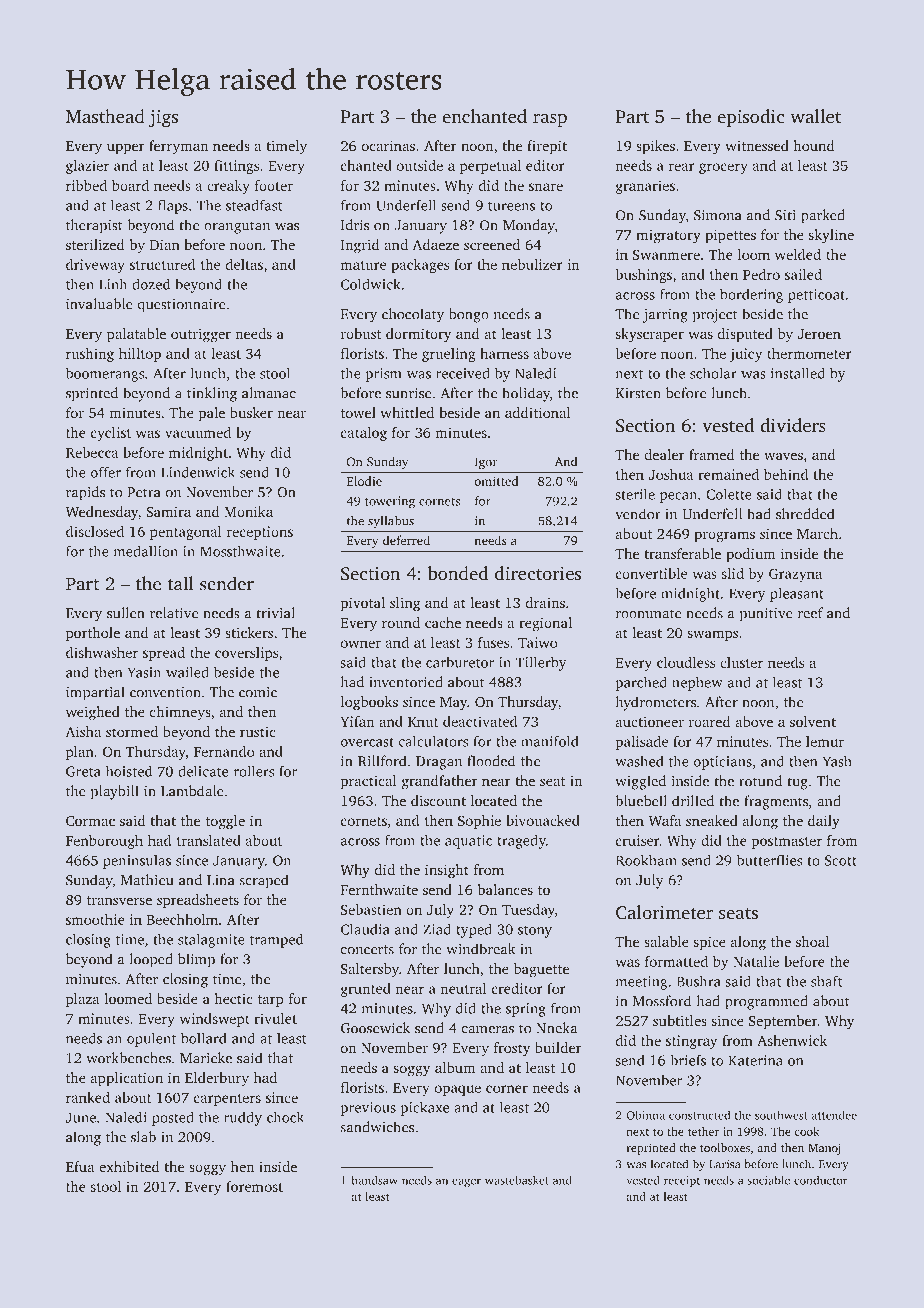  I want to click on rasp, so click(550, 120).
